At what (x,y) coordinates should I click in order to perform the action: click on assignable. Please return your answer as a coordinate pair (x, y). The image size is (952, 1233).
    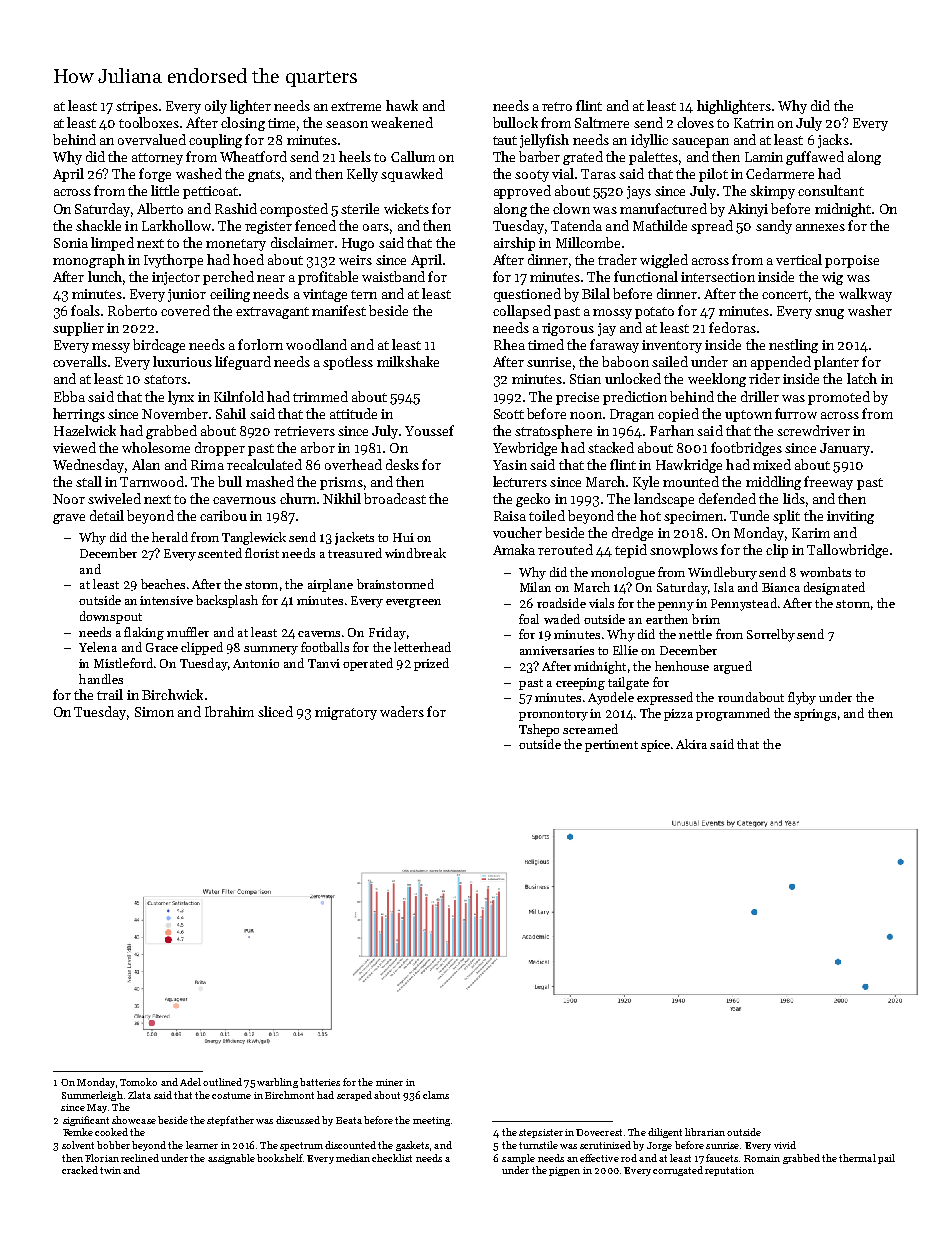
    Looking at the image, I should click on (231, 1159).
